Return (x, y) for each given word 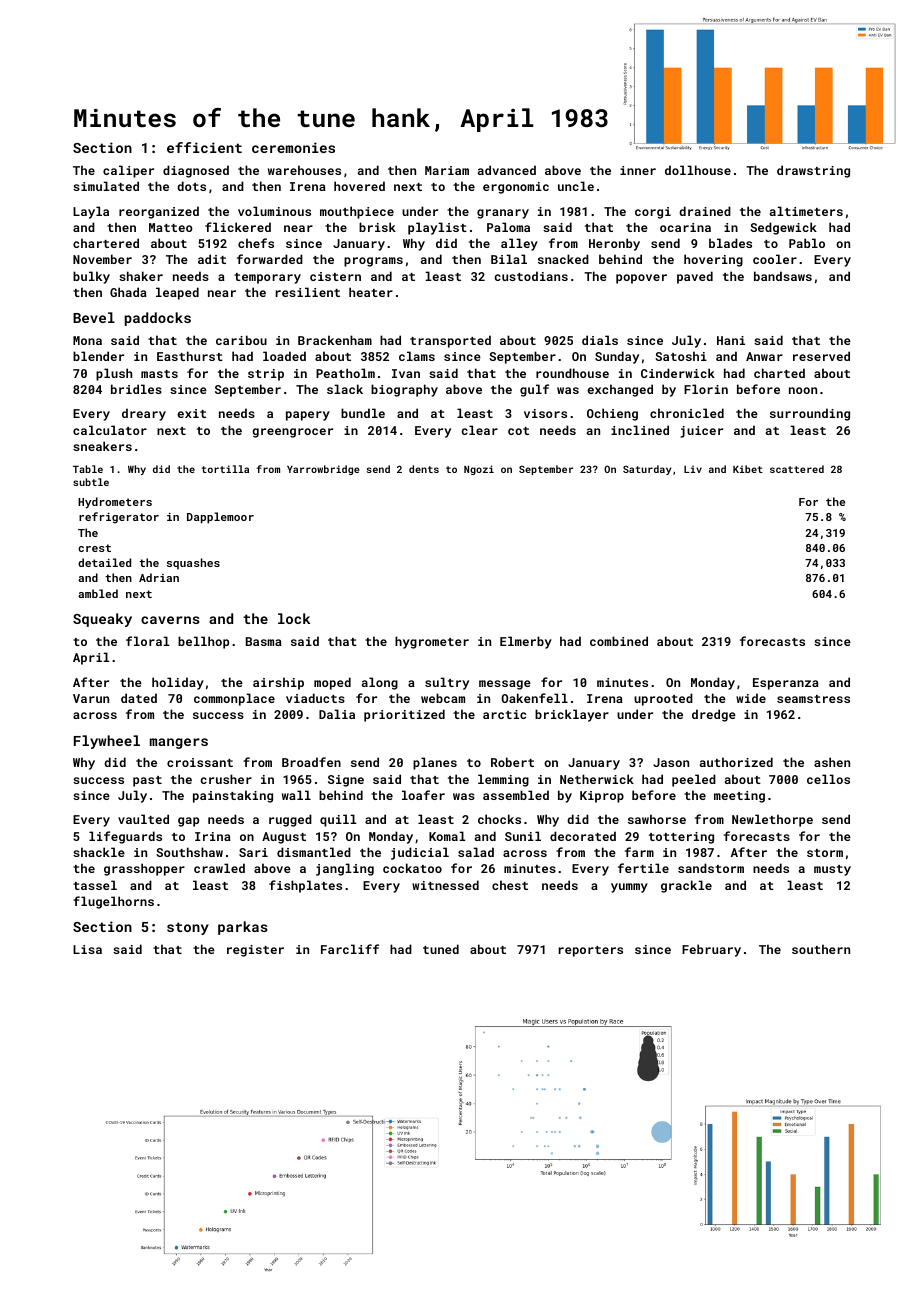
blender (98, 356)
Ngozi (479, 470)
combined (619, 641)
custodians (531, 276)
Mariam (447, 170)
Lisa (87, 949)
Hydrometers (115, 503)
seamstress (813, 699)
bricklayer (572, 715)
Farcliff (350, 949)
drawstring (813, 171)
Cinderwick (678, 373)
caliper (128, 171)
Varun (91, 698)
